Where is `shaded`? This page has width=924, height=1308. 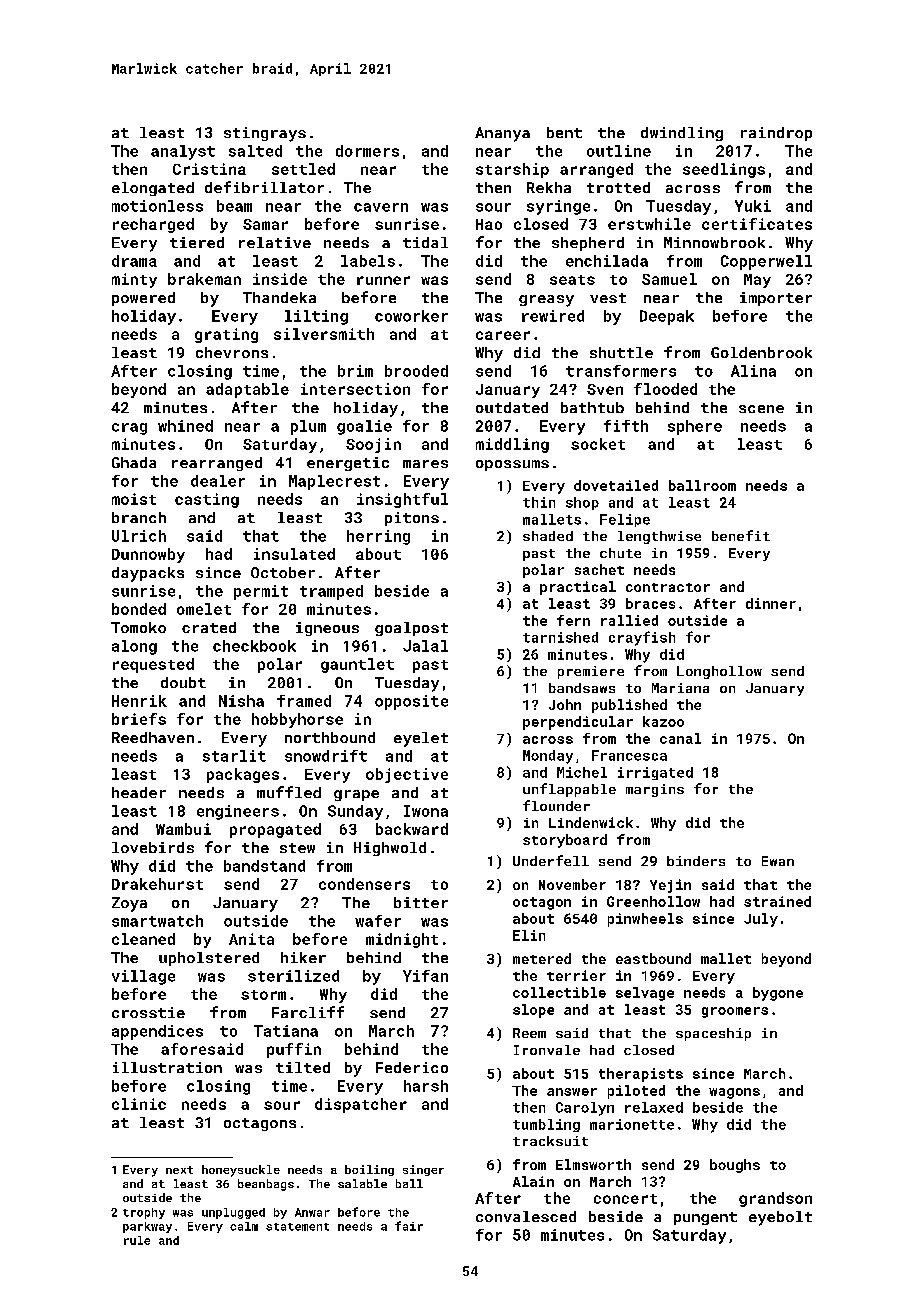
shaded is located at coordinates (548, 536).
